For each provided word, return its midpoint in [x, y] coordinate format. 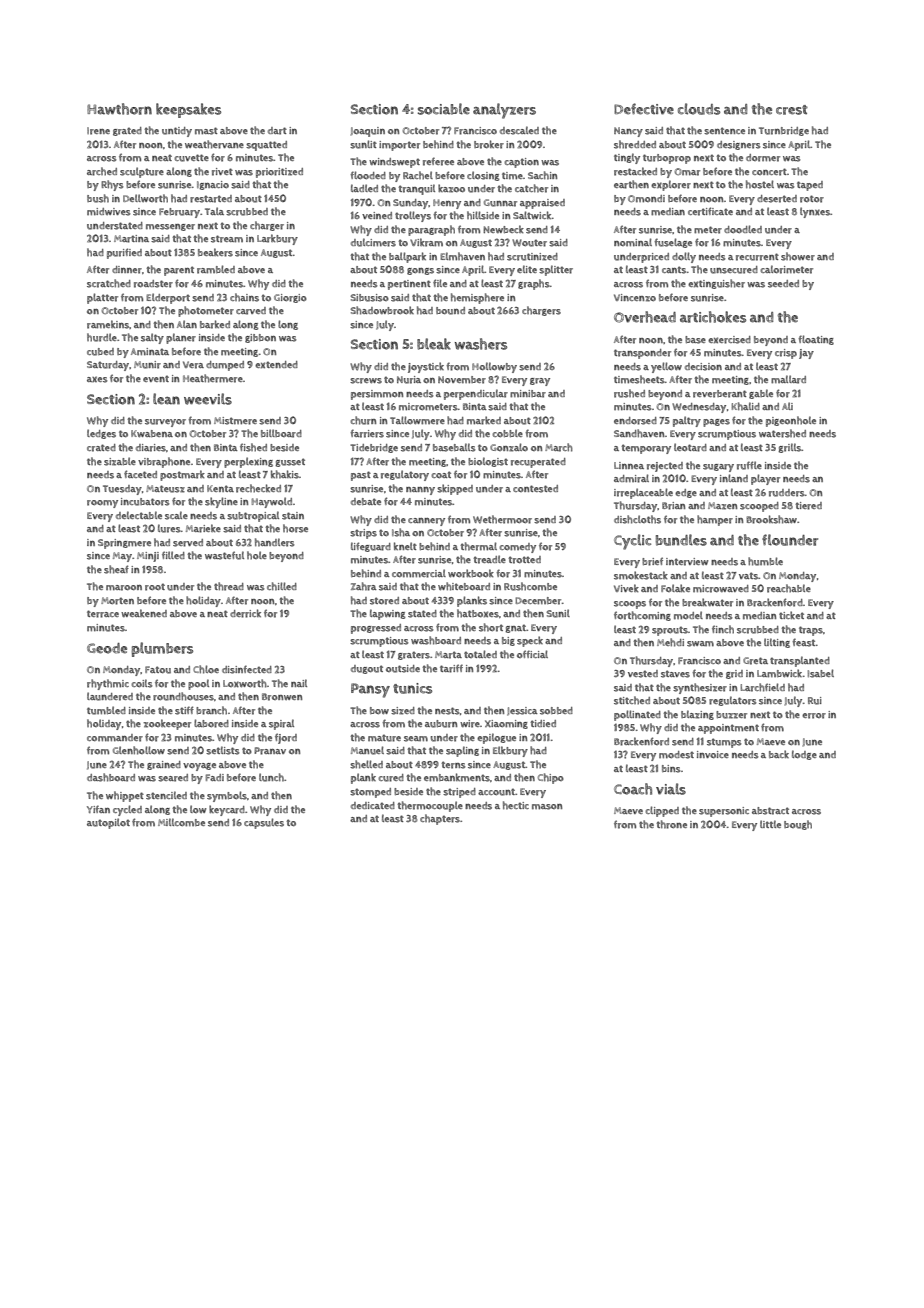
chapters [440, 819]
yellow [666, 367]
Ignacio [213, 185]
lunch [271, 777]
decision [703, 367]
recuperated [538, 463]
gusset [290, 462]
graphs [534, 284]
